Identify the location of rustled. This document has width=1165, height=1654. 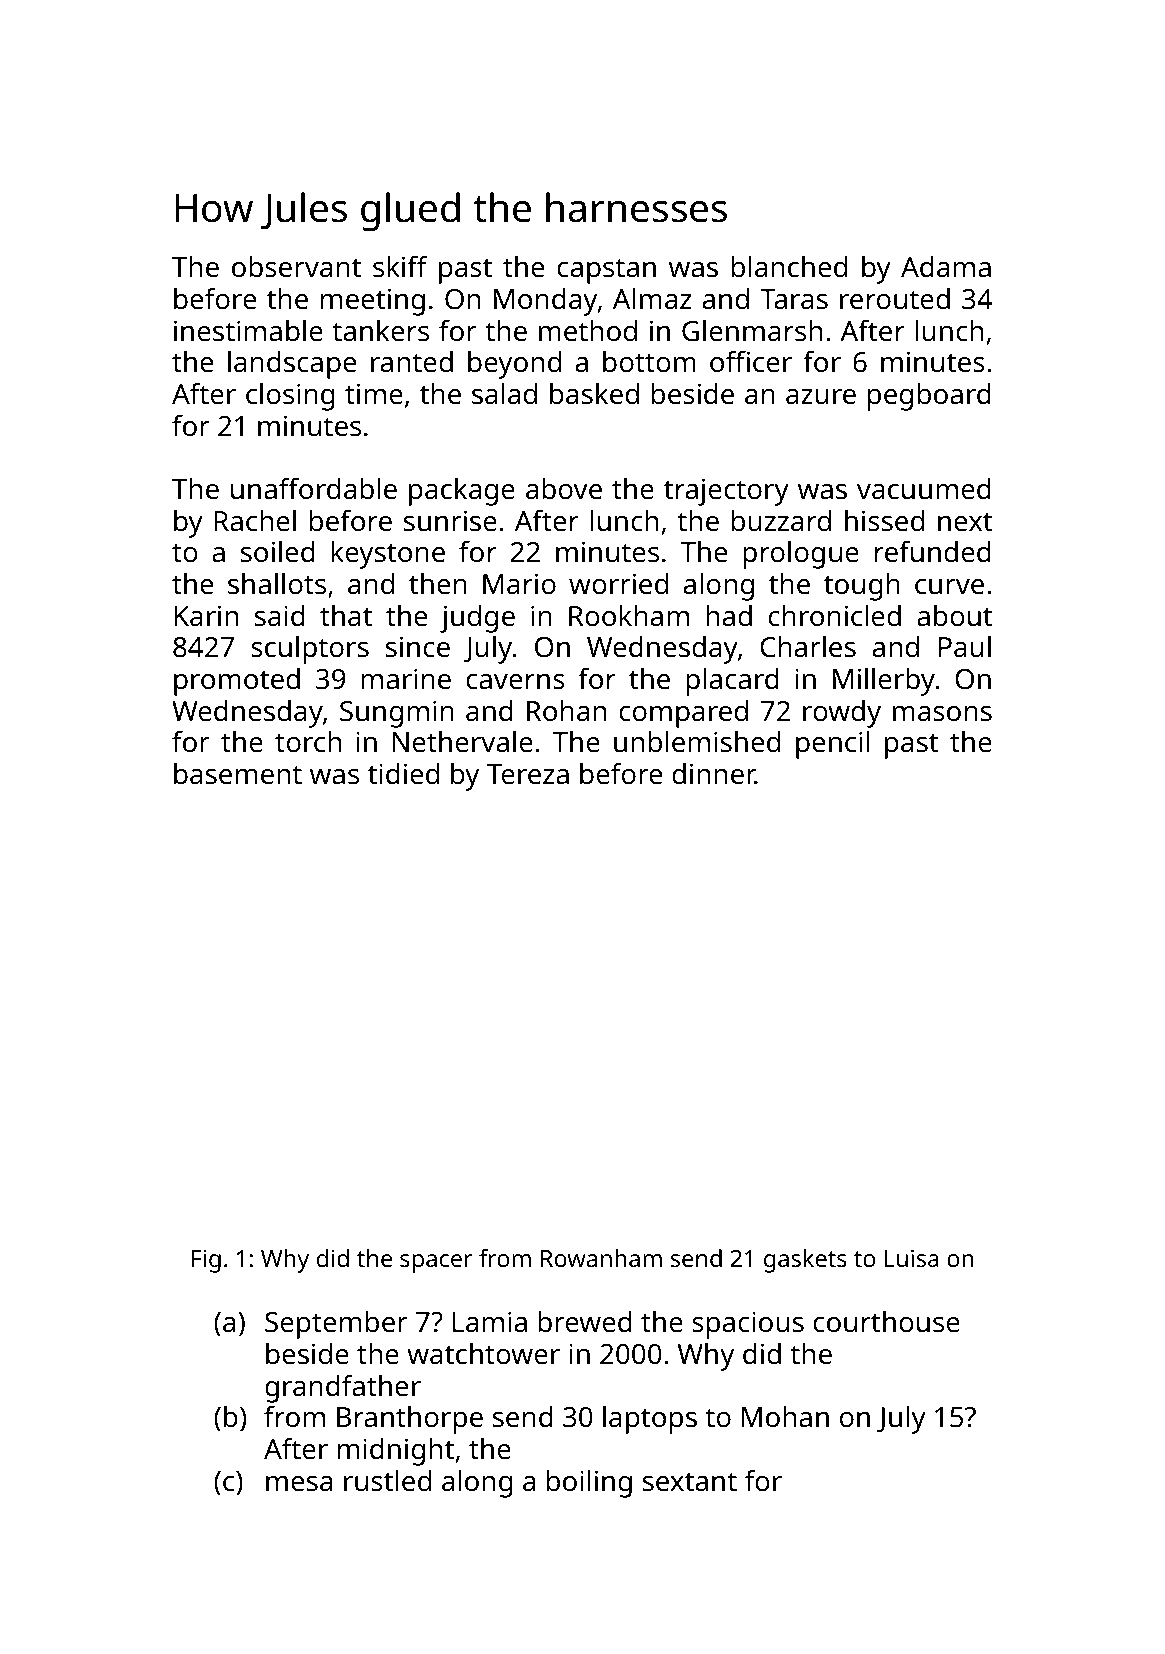
(387, 1481).
